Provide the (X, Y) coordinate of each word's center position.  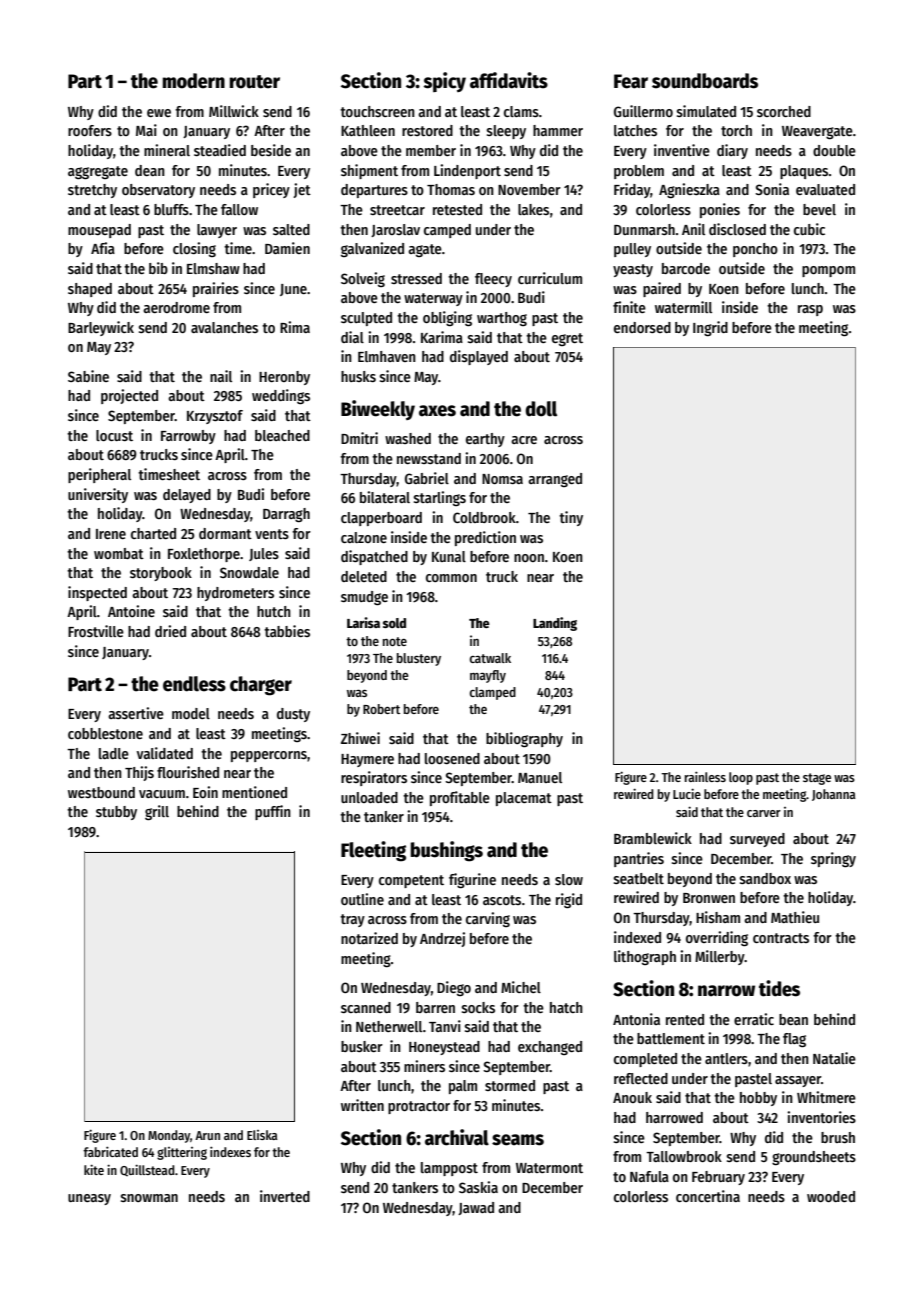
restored (427, 130)
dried (170, 631)
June (293, 290)
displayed (479, 357)
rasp (810, 310)
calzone (364, 537)
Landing (555, 624)
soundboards (705, 81)
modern (193, 81)
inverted (285, 1196)
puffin (273, 812)
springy (833, 859)
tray (352, 920)
